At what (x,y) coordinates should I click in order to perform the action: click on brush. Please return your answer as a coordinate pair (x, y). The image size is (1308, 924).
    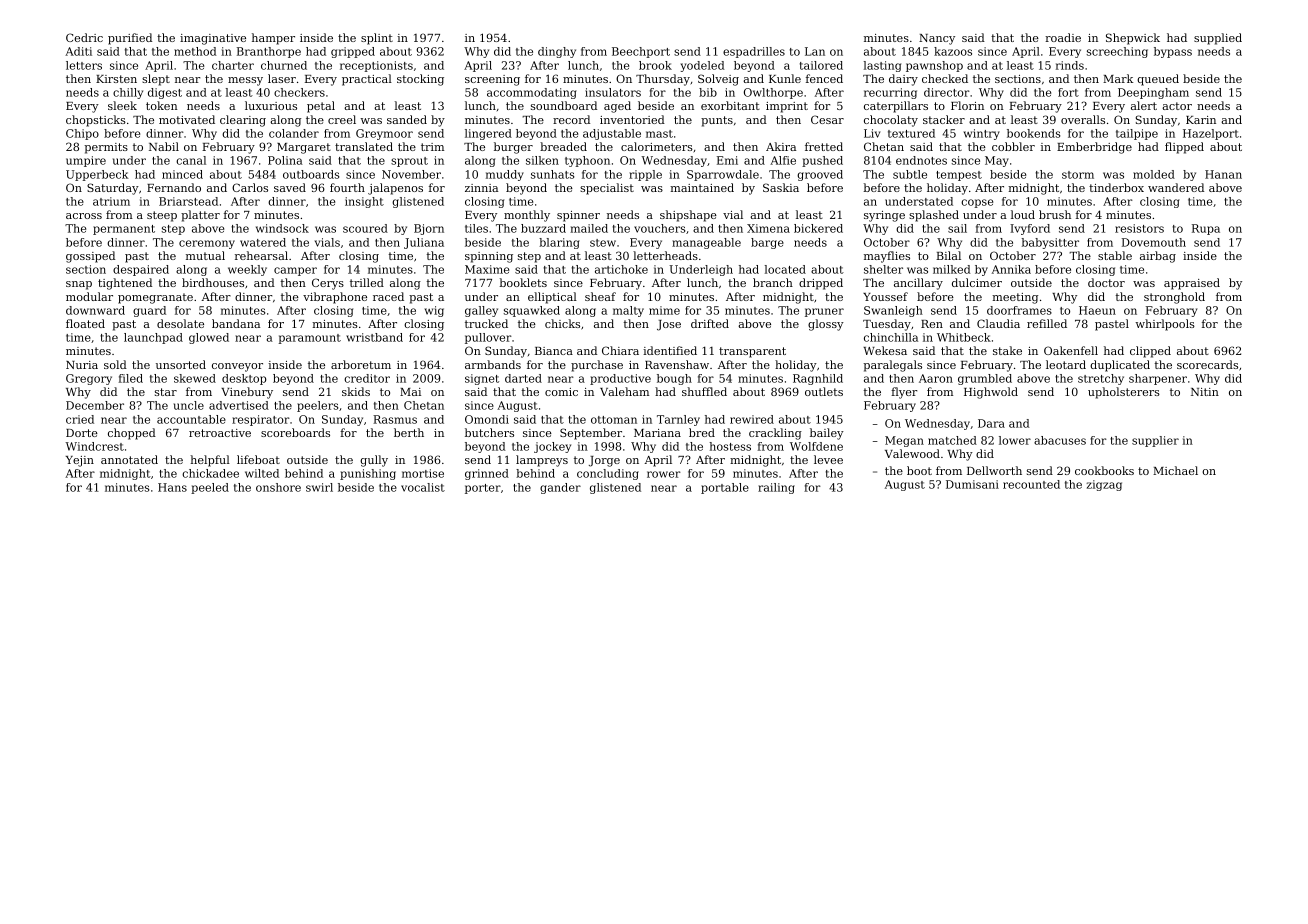
    Looking at the image, I should click on (1055, 214).
